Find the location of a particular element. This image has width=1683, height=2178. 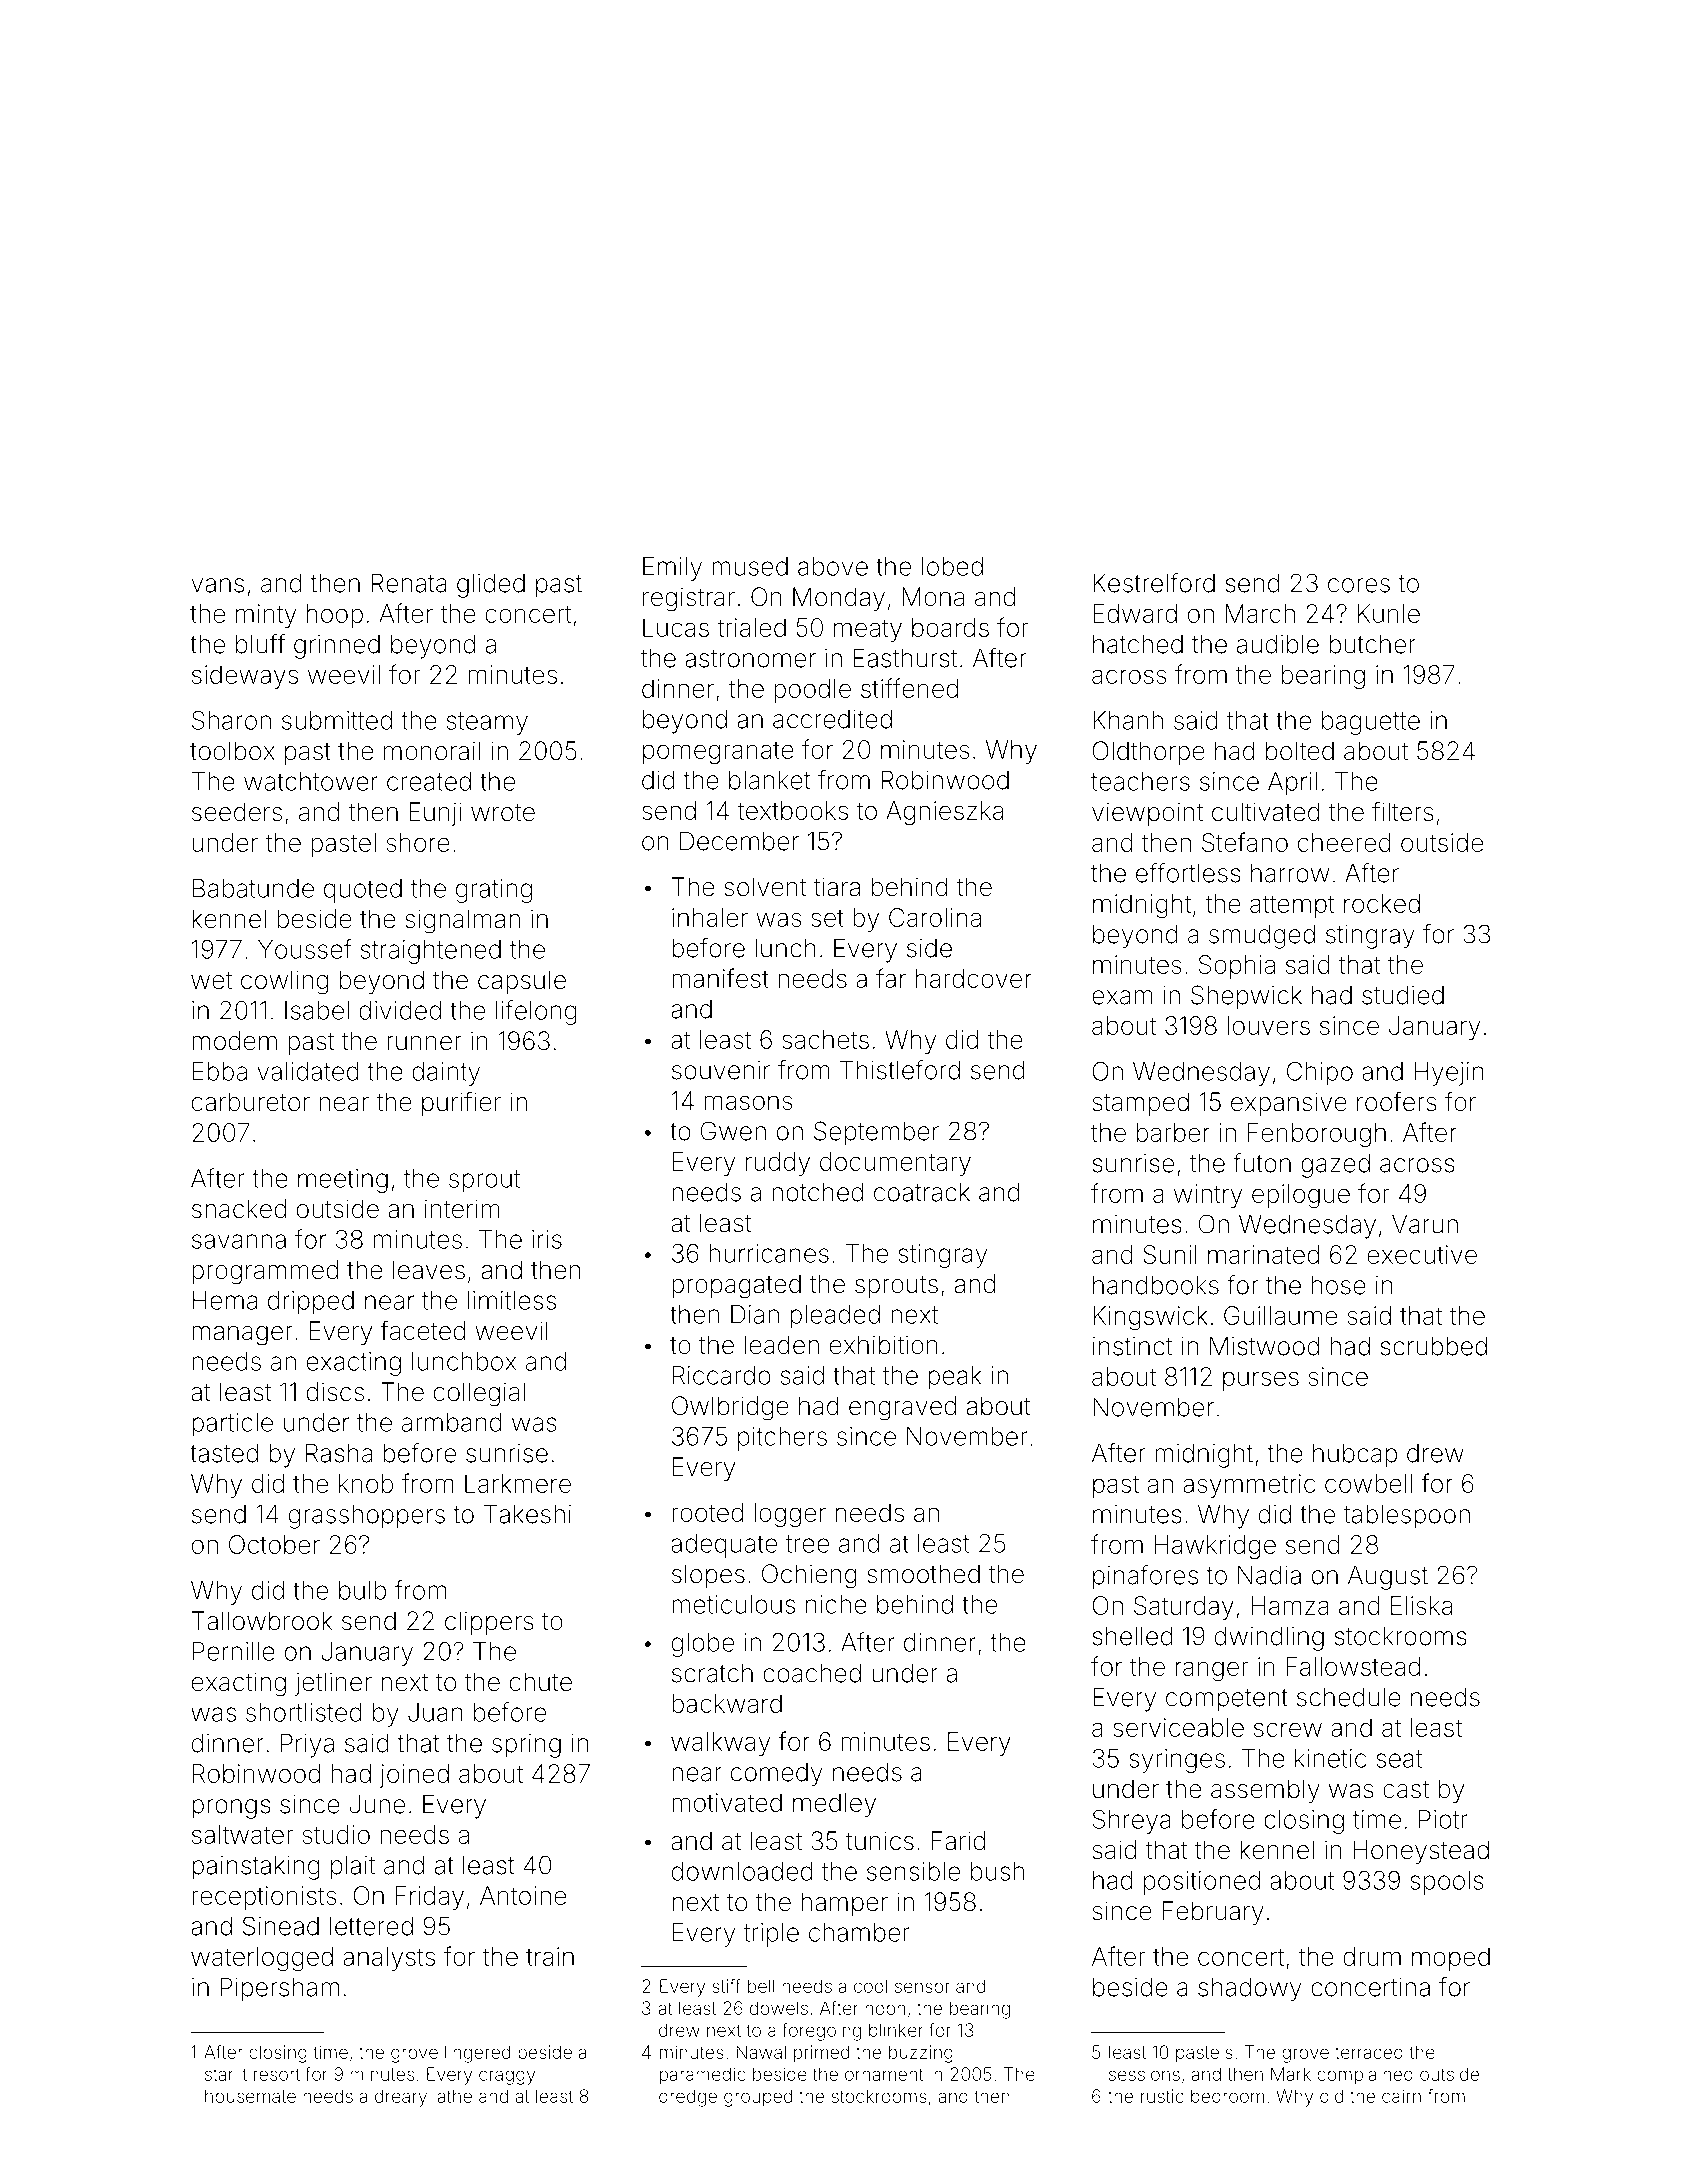

collegial is located at coordinates (479, 1394).
